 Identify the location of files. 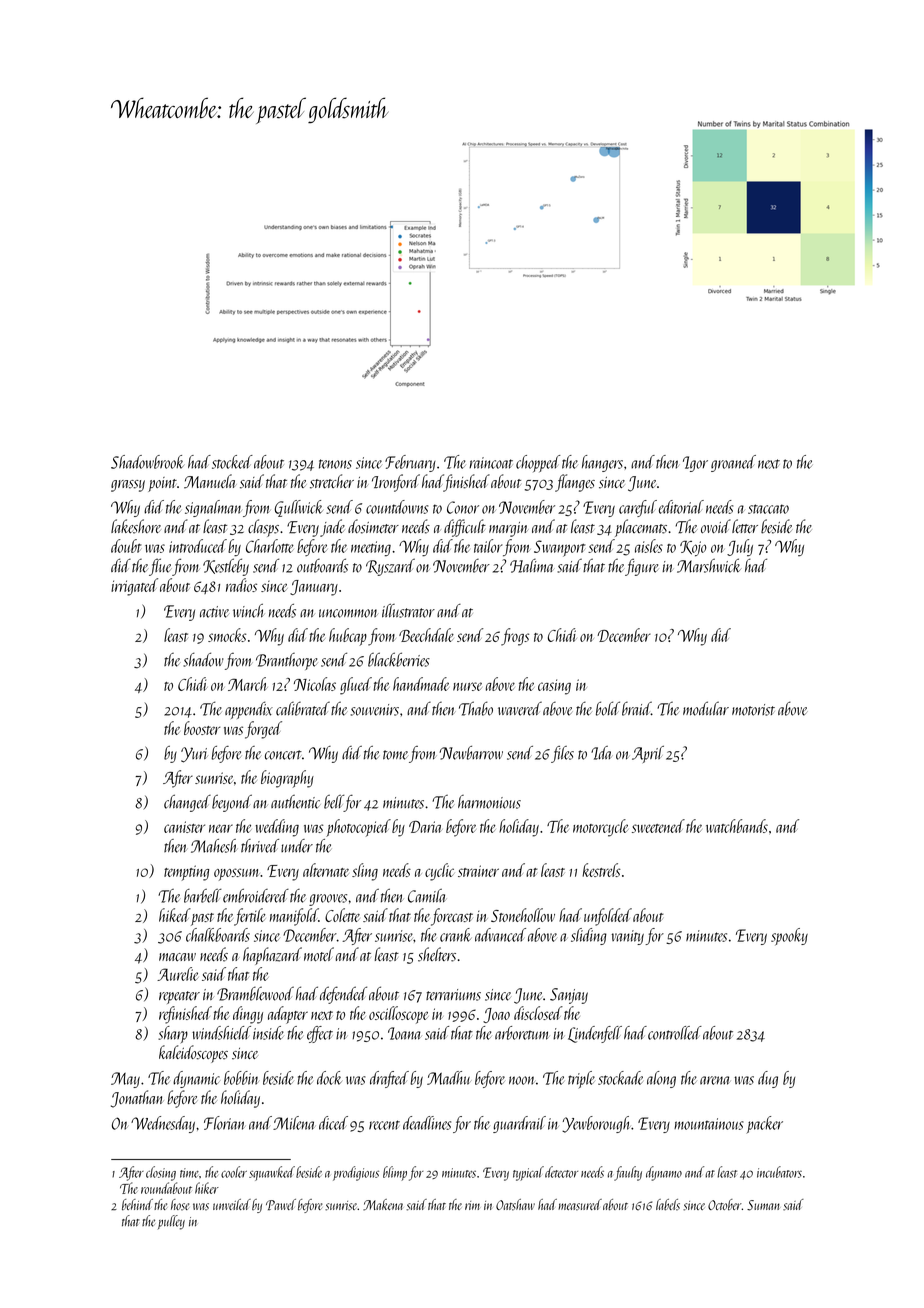
(562, 754).
